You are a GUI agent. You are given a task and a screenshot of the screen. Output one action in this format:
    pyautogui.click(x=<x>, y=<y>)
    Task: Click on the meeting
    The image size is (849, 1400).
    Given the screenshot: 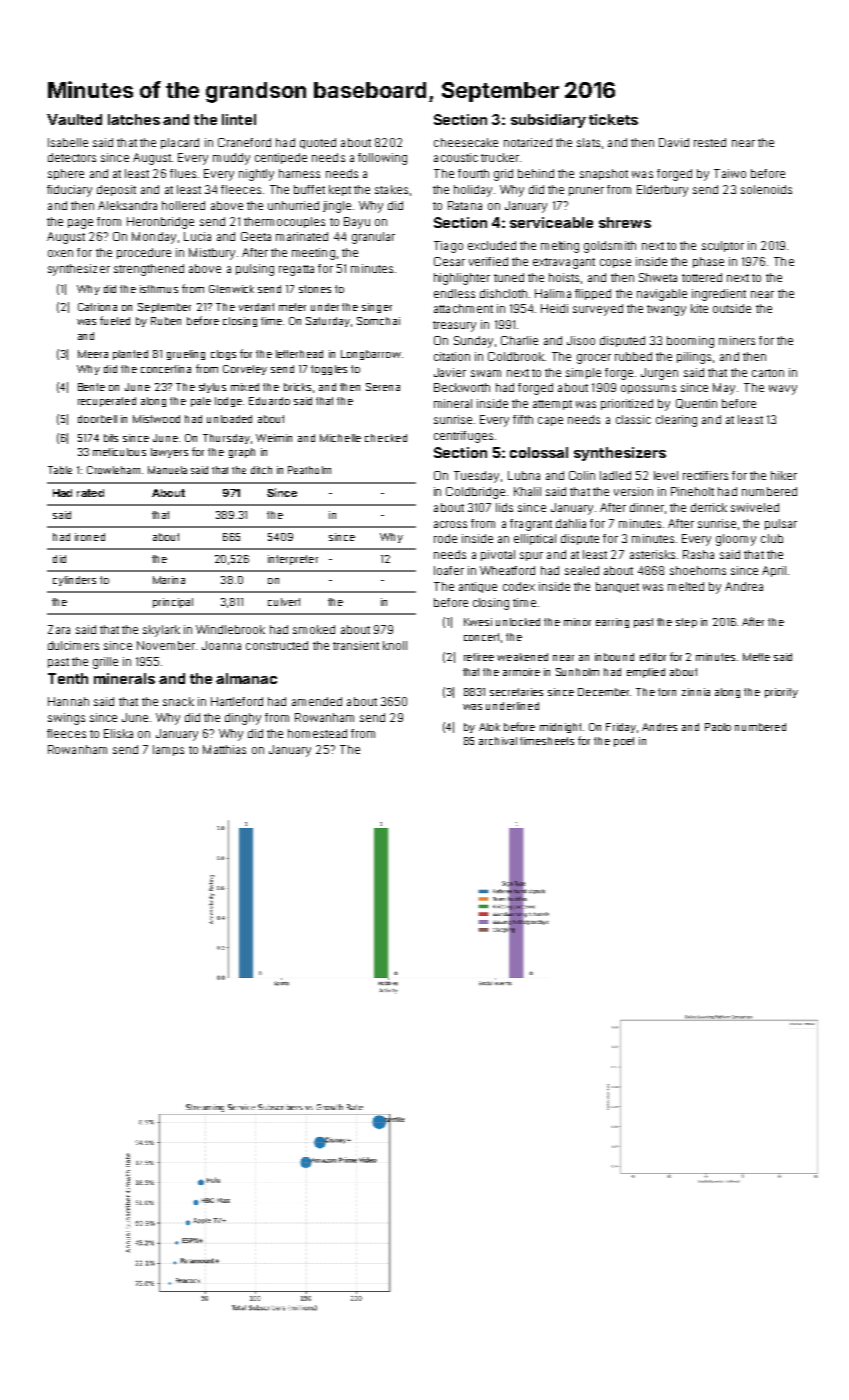 What is the action you would take?
    pyautogui.click(x=313, y=254)
